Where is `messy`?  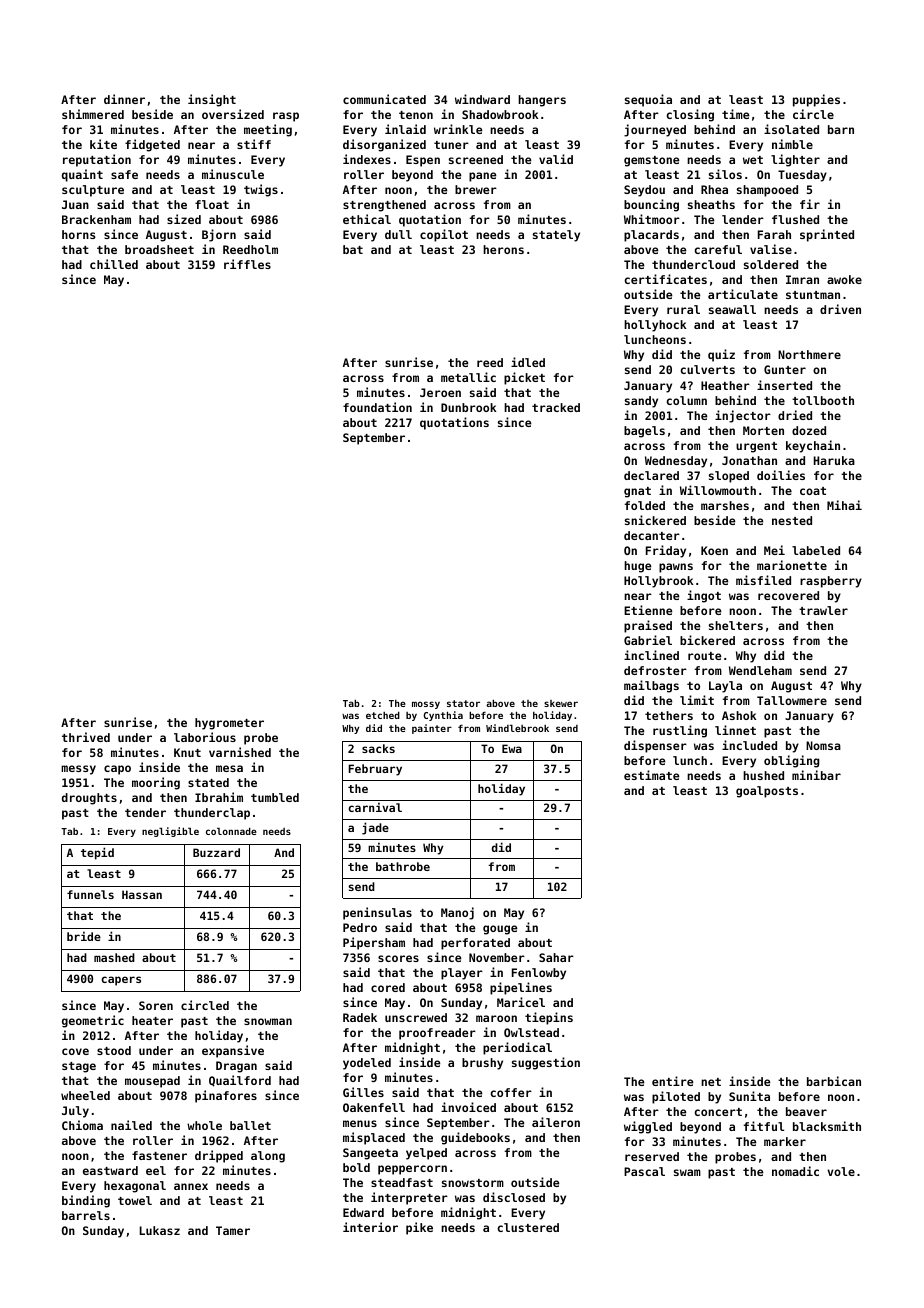 messy is located at coordinates (78, 770).
